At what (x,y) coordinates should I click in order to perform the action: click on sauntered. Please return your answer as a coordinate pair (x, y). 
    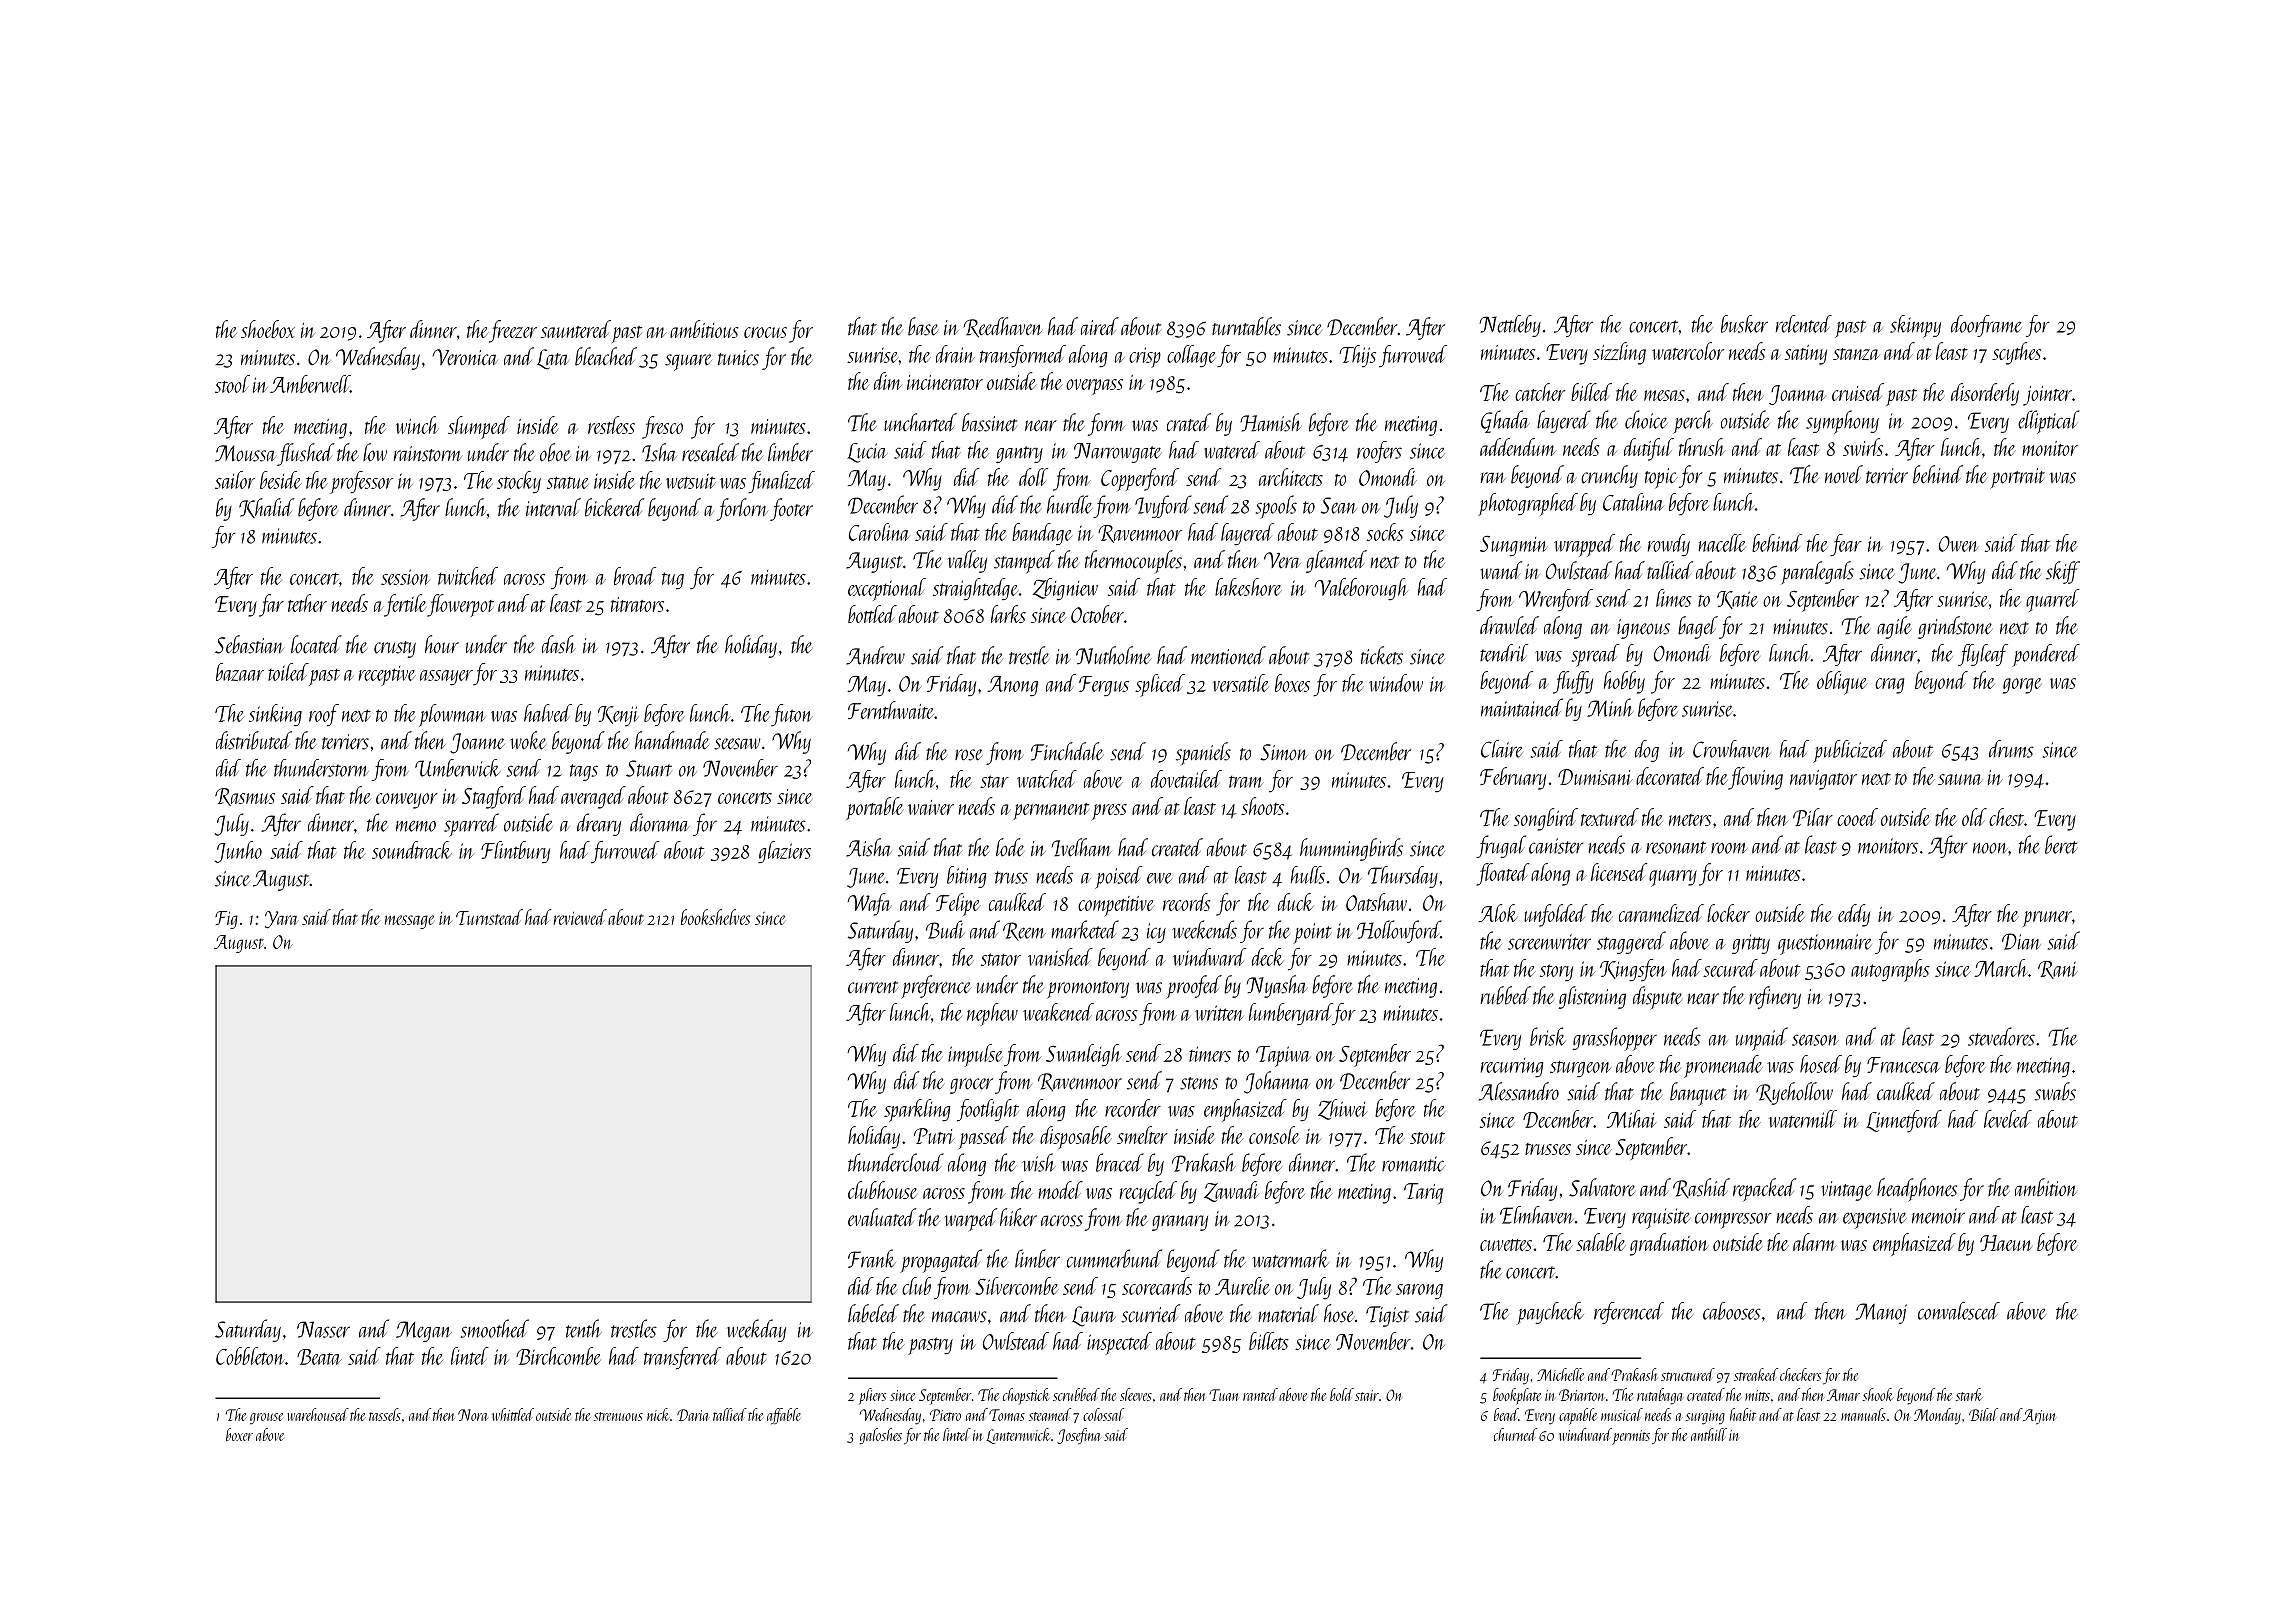
    Looking at the image, I should click on (576, 329).
